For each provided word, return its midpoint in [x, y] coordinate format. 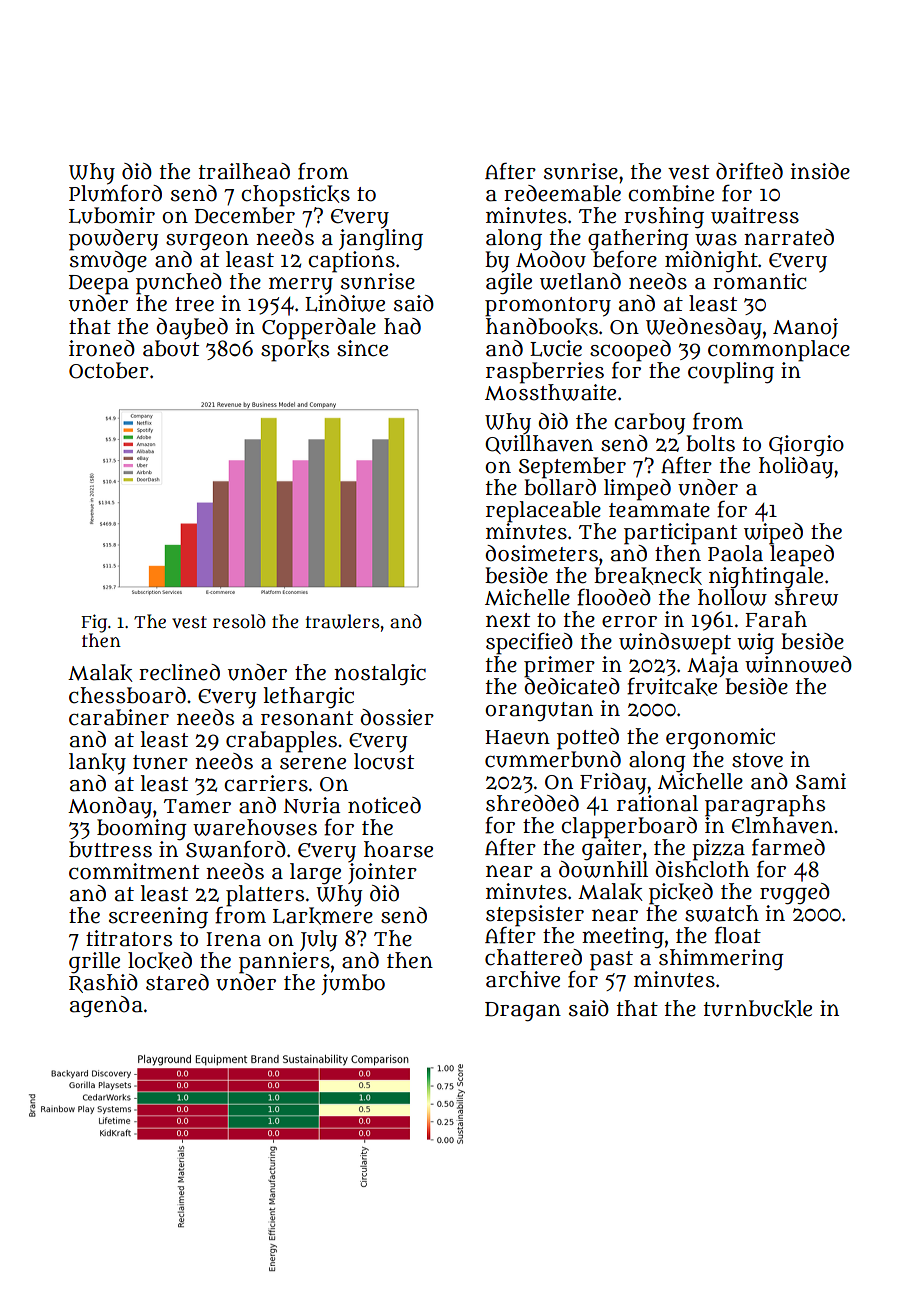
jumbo [353, 984]
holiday [796, 467]
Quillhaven [539, 444]
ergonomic [720, 739]
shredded [532, 803]
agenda [106, 1006]
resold [239, 621]
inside [820, 171]
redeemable [562, 193]
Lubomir [112, 215]
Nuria [311, 805]
